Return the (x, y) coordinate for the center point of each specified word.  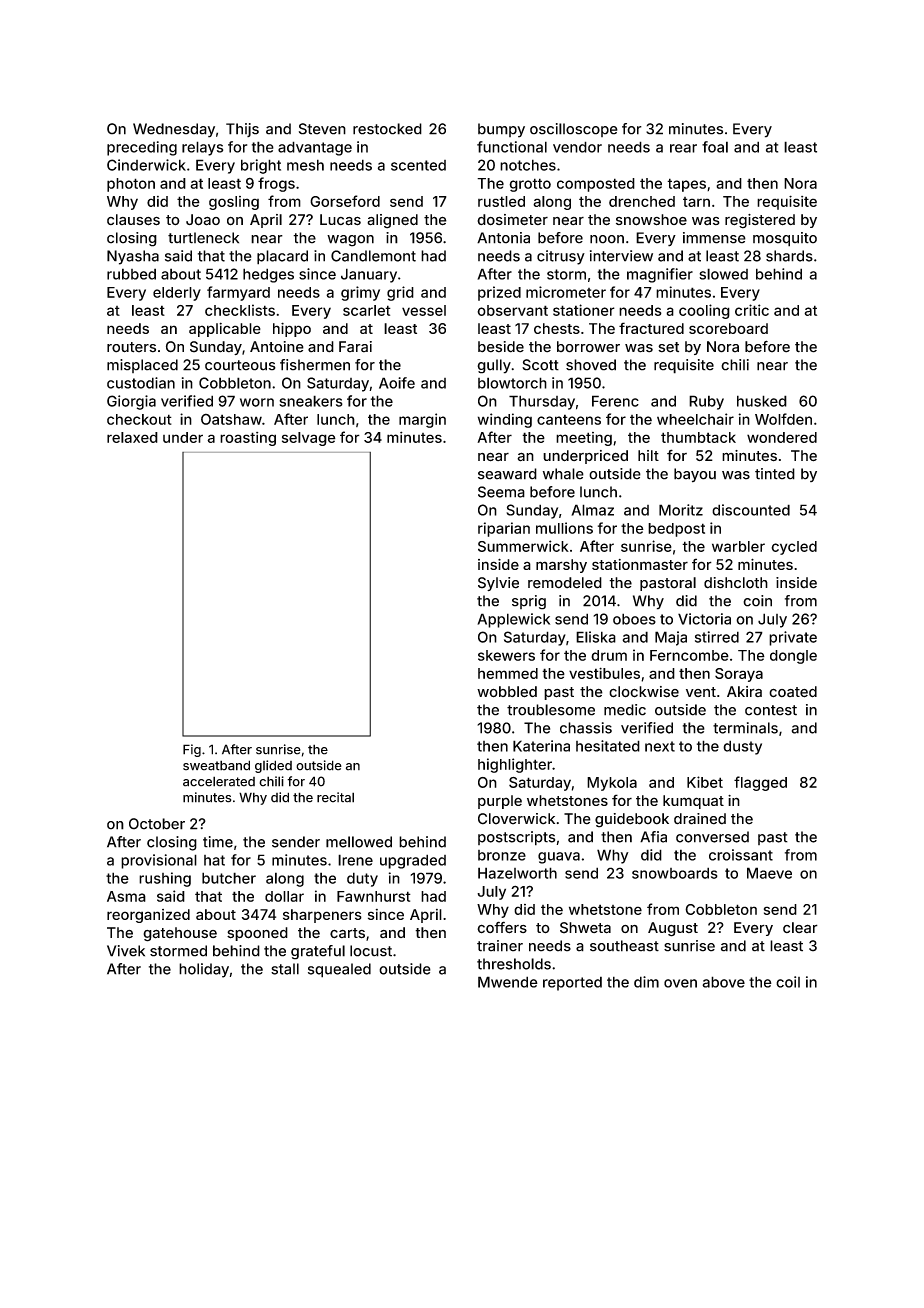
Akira (744, 691)
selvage (309, 439)
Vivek (126, 951)
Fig (192, 750)
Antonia (503, 238)
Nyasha (133, 257)
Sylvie (498, 584)
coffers (502, 927)
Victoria (704, 619)
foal (715, 147)
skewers (506, 655)
